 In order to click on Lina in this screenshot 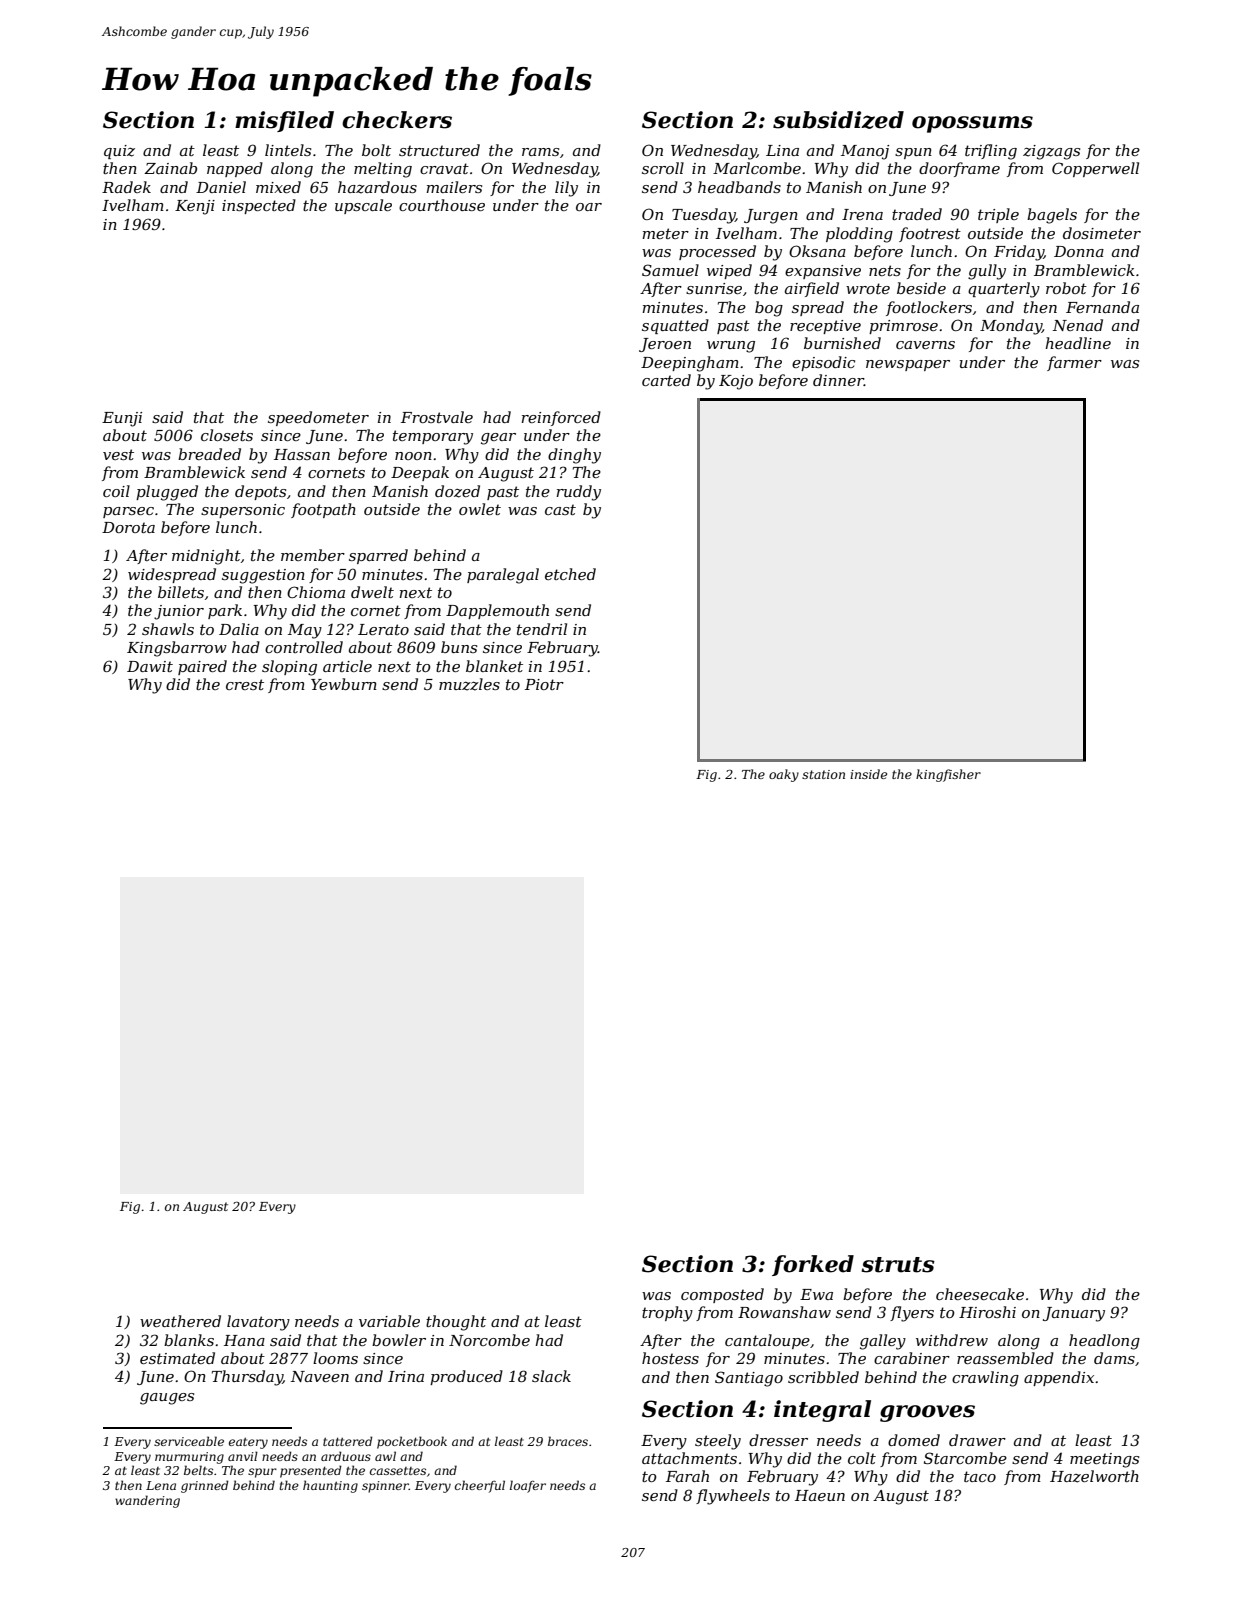, I will do `click(782, 150)`.
